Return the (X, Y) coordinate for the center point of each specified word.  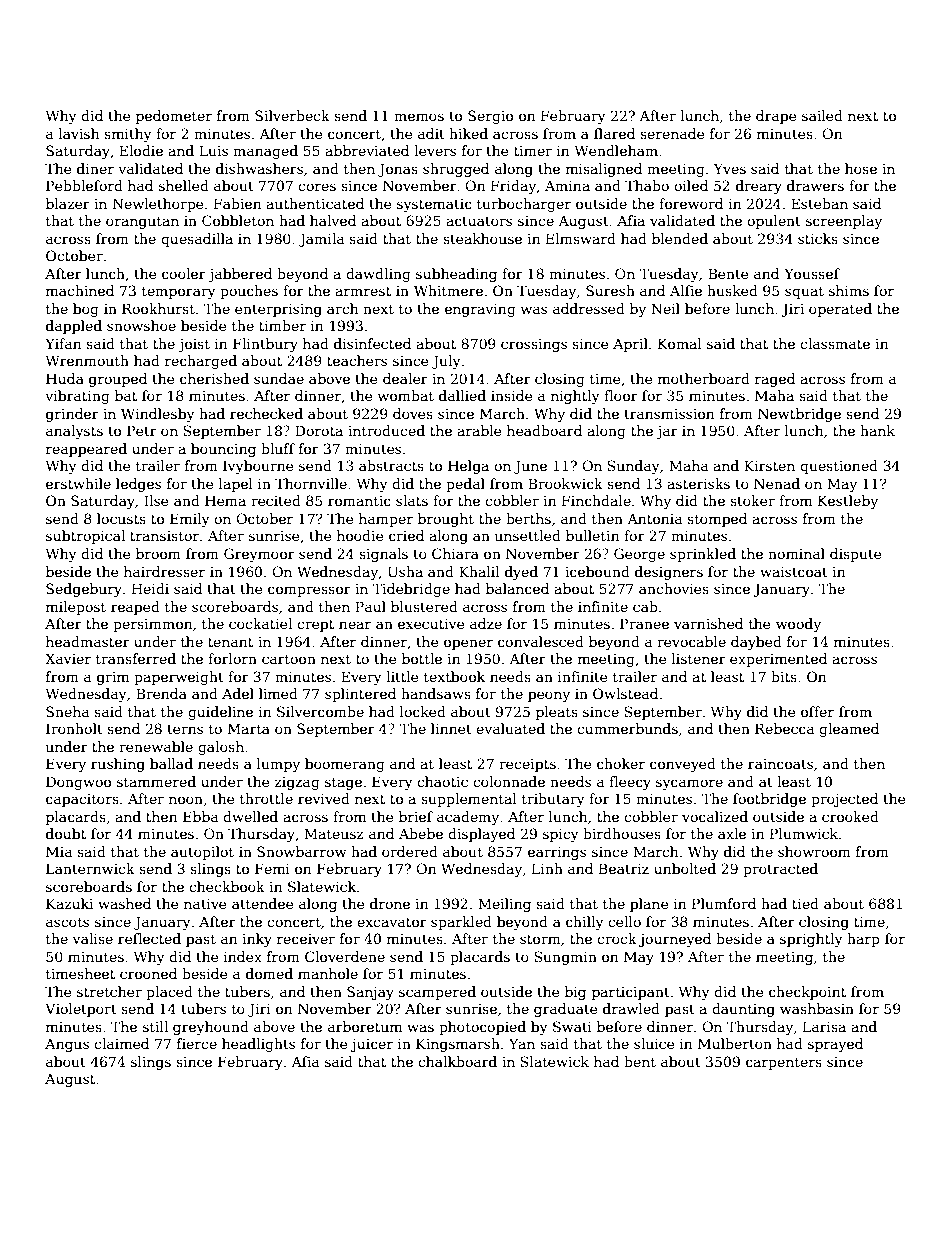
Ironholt (74, 728)
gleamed (849, 730)
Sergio (490, 117)
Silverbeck (292, 115)
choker (621, 763)
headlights (258, 1045)
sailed (822, 115)
